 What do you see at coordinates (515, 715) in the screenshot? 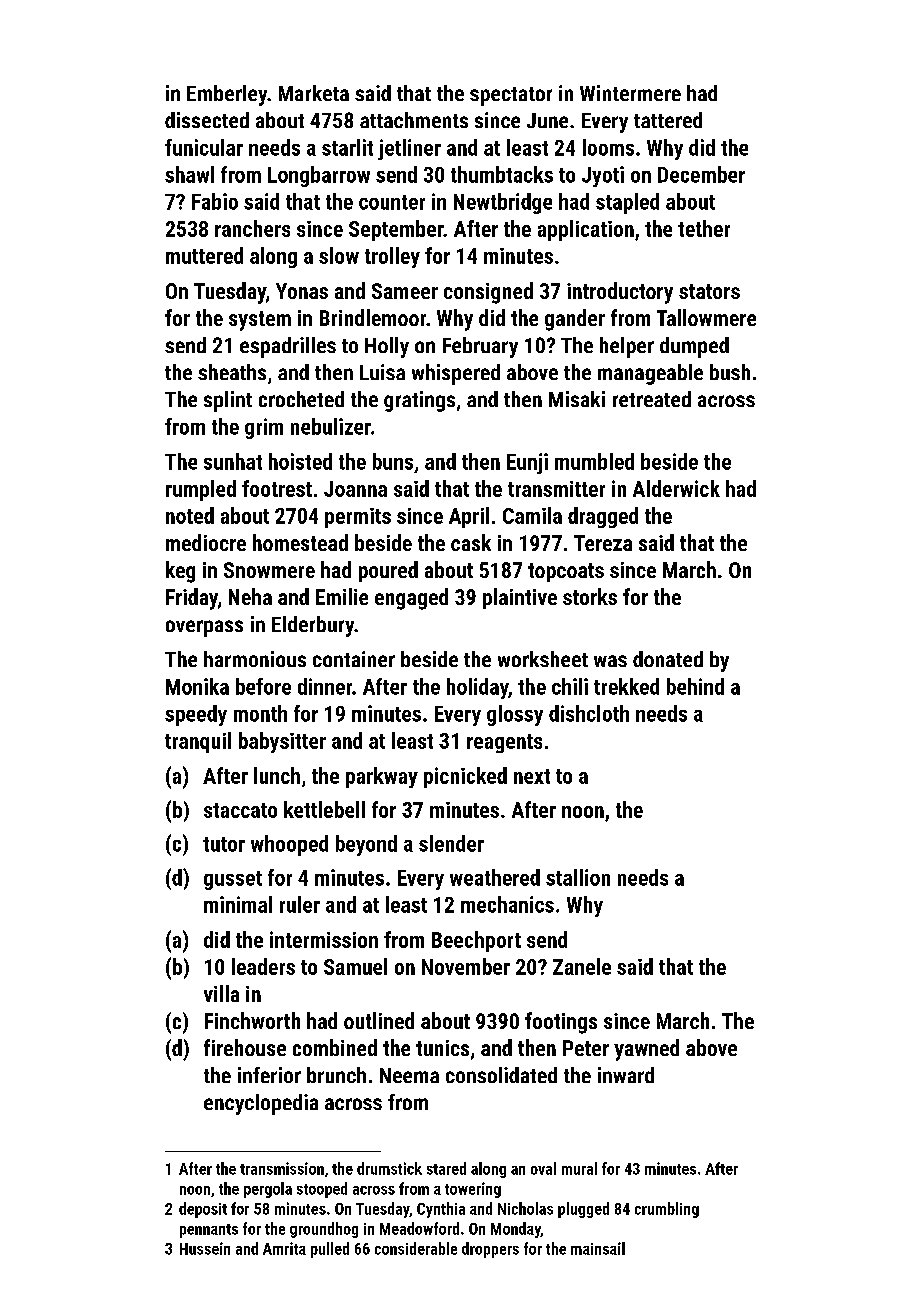
I see `glossy` at bounding box center [515, 715].
